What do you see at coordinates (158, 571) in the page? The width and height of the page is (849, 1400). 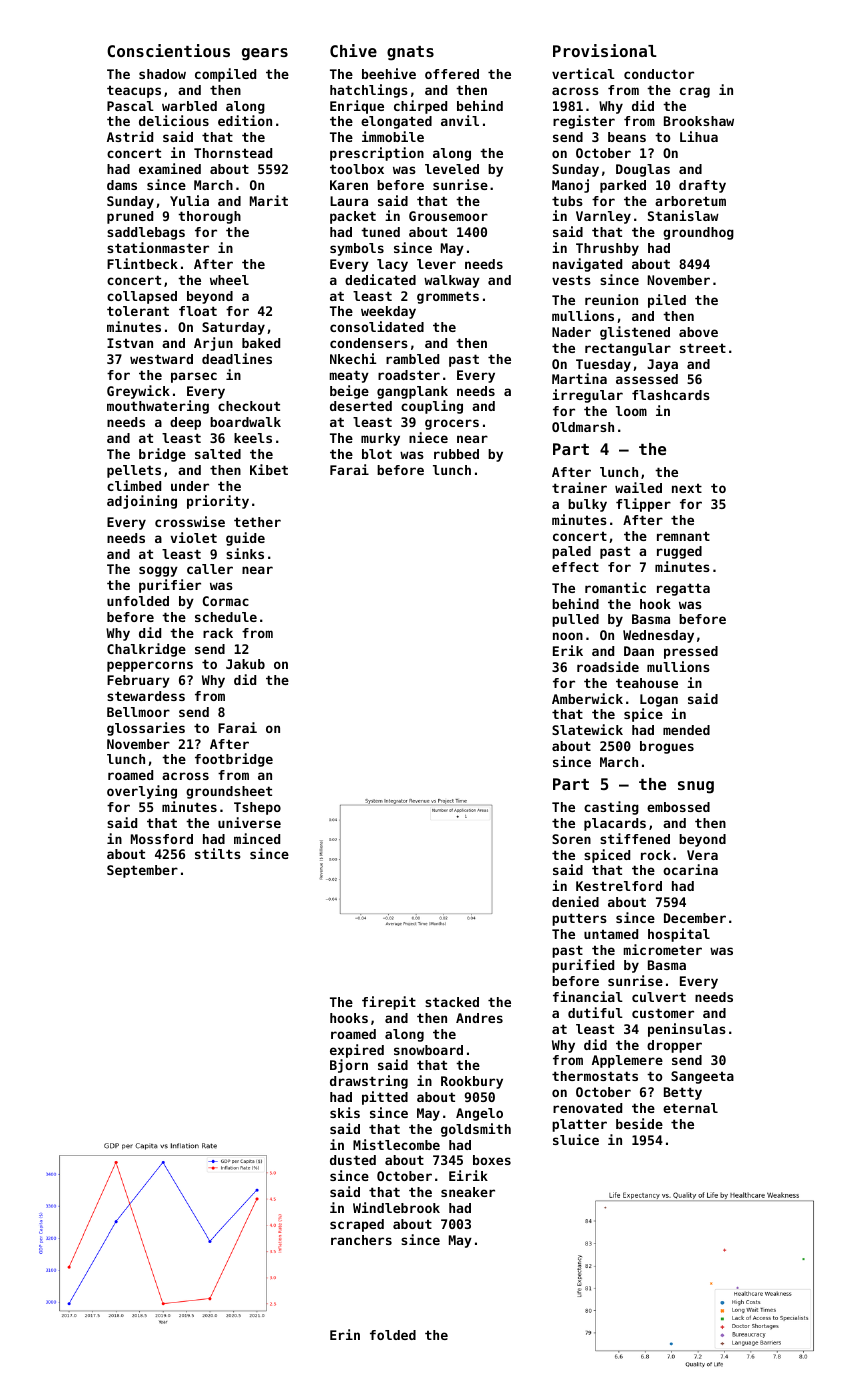 I see `soggy` at bounding box center [158, 571].
